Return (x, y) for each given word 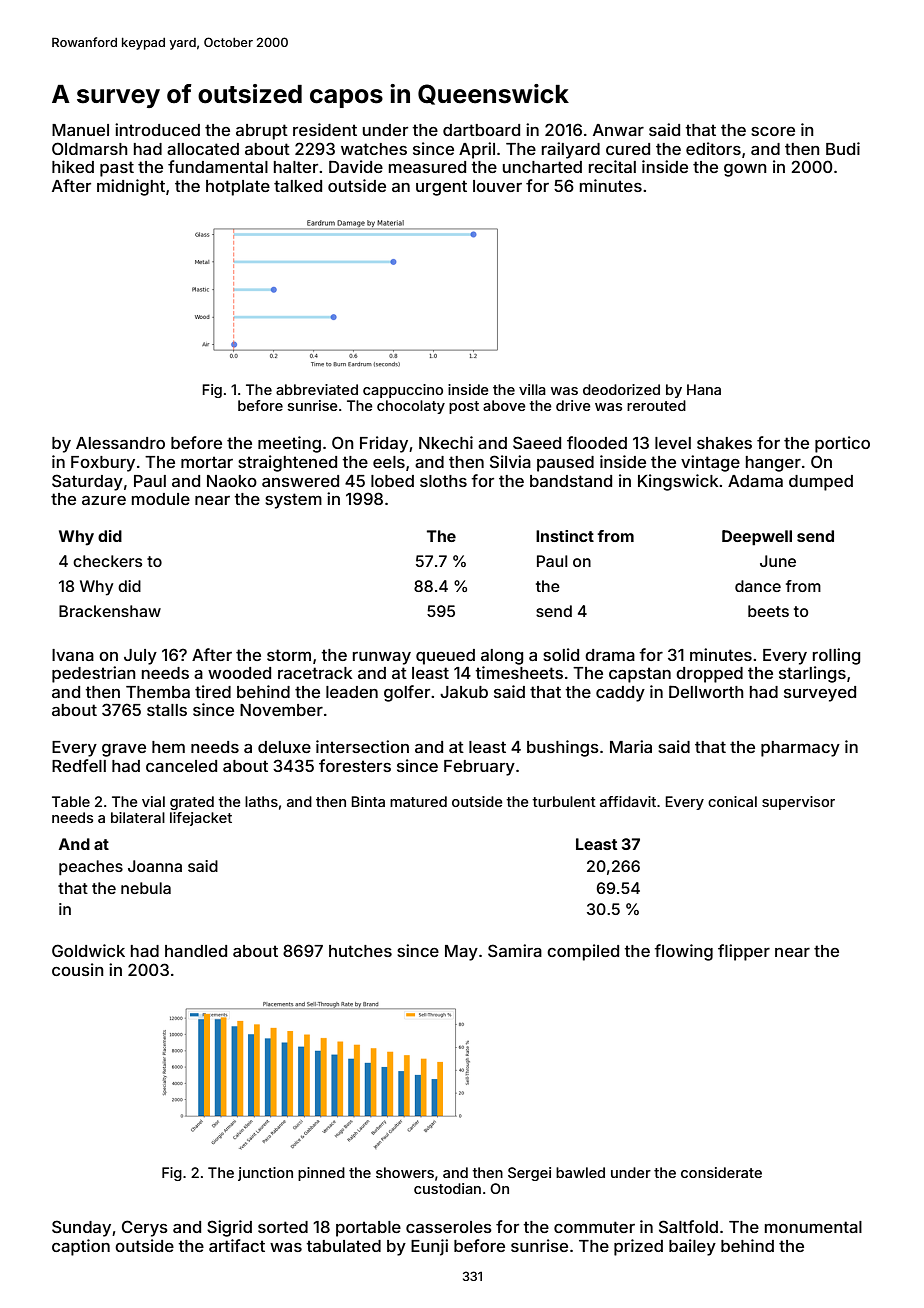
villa (532, 389)
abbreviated (317, 389)
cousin (78, 969)
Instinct (565, 536)
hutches (360, 951)
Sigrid (229, 1228)
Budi (843, 148)
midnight (131, 187)
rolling (836, 656)
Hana (704, 389)
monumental (813, 1227)
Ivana (73, 655)
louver (497, 186)
